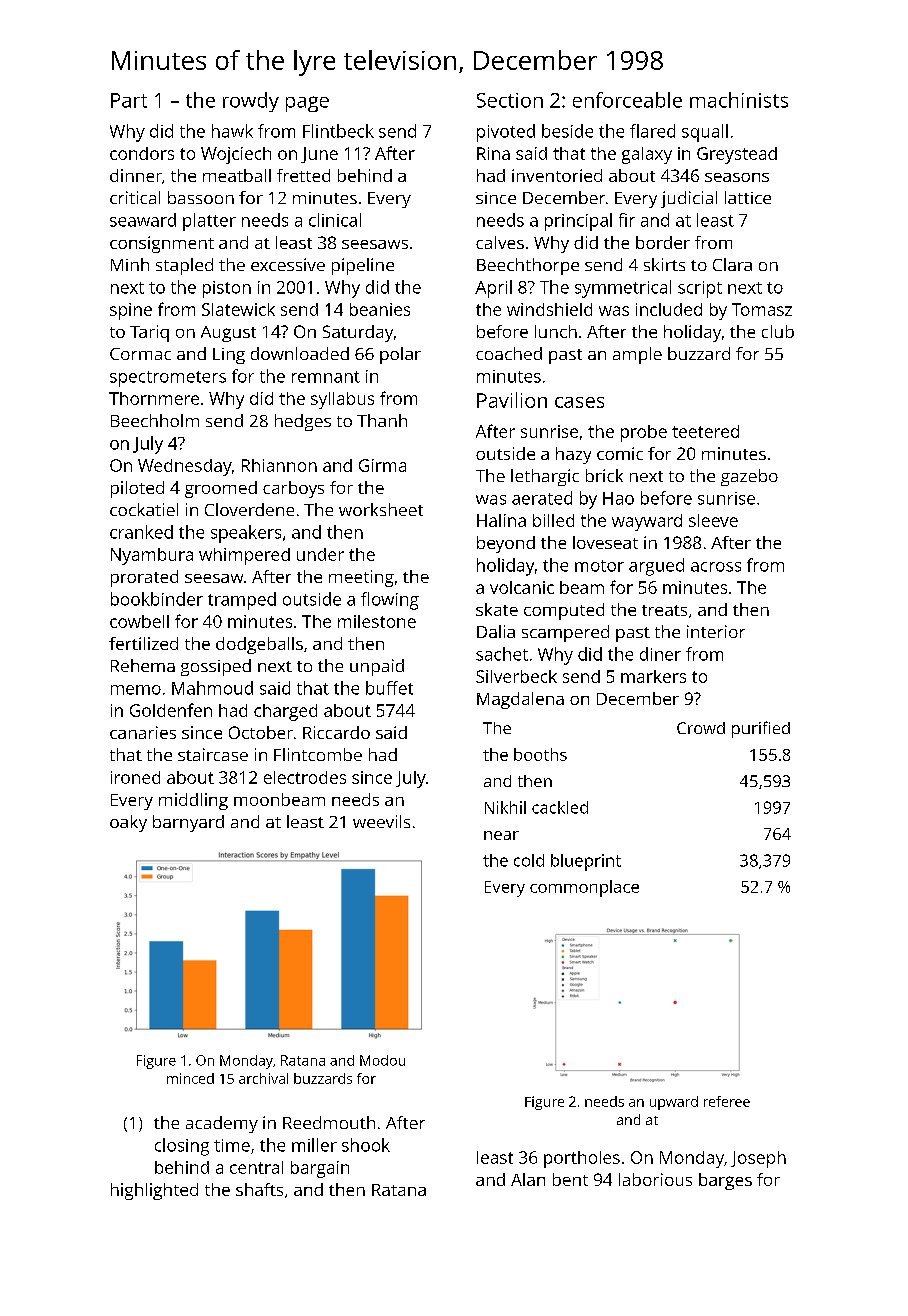 Image resolution: width=908 pixels, height=1316 pixels. What do you see at coordinates (705, 431) in the screenshot?
I see `teetered` at bounding box center [705, 431].
